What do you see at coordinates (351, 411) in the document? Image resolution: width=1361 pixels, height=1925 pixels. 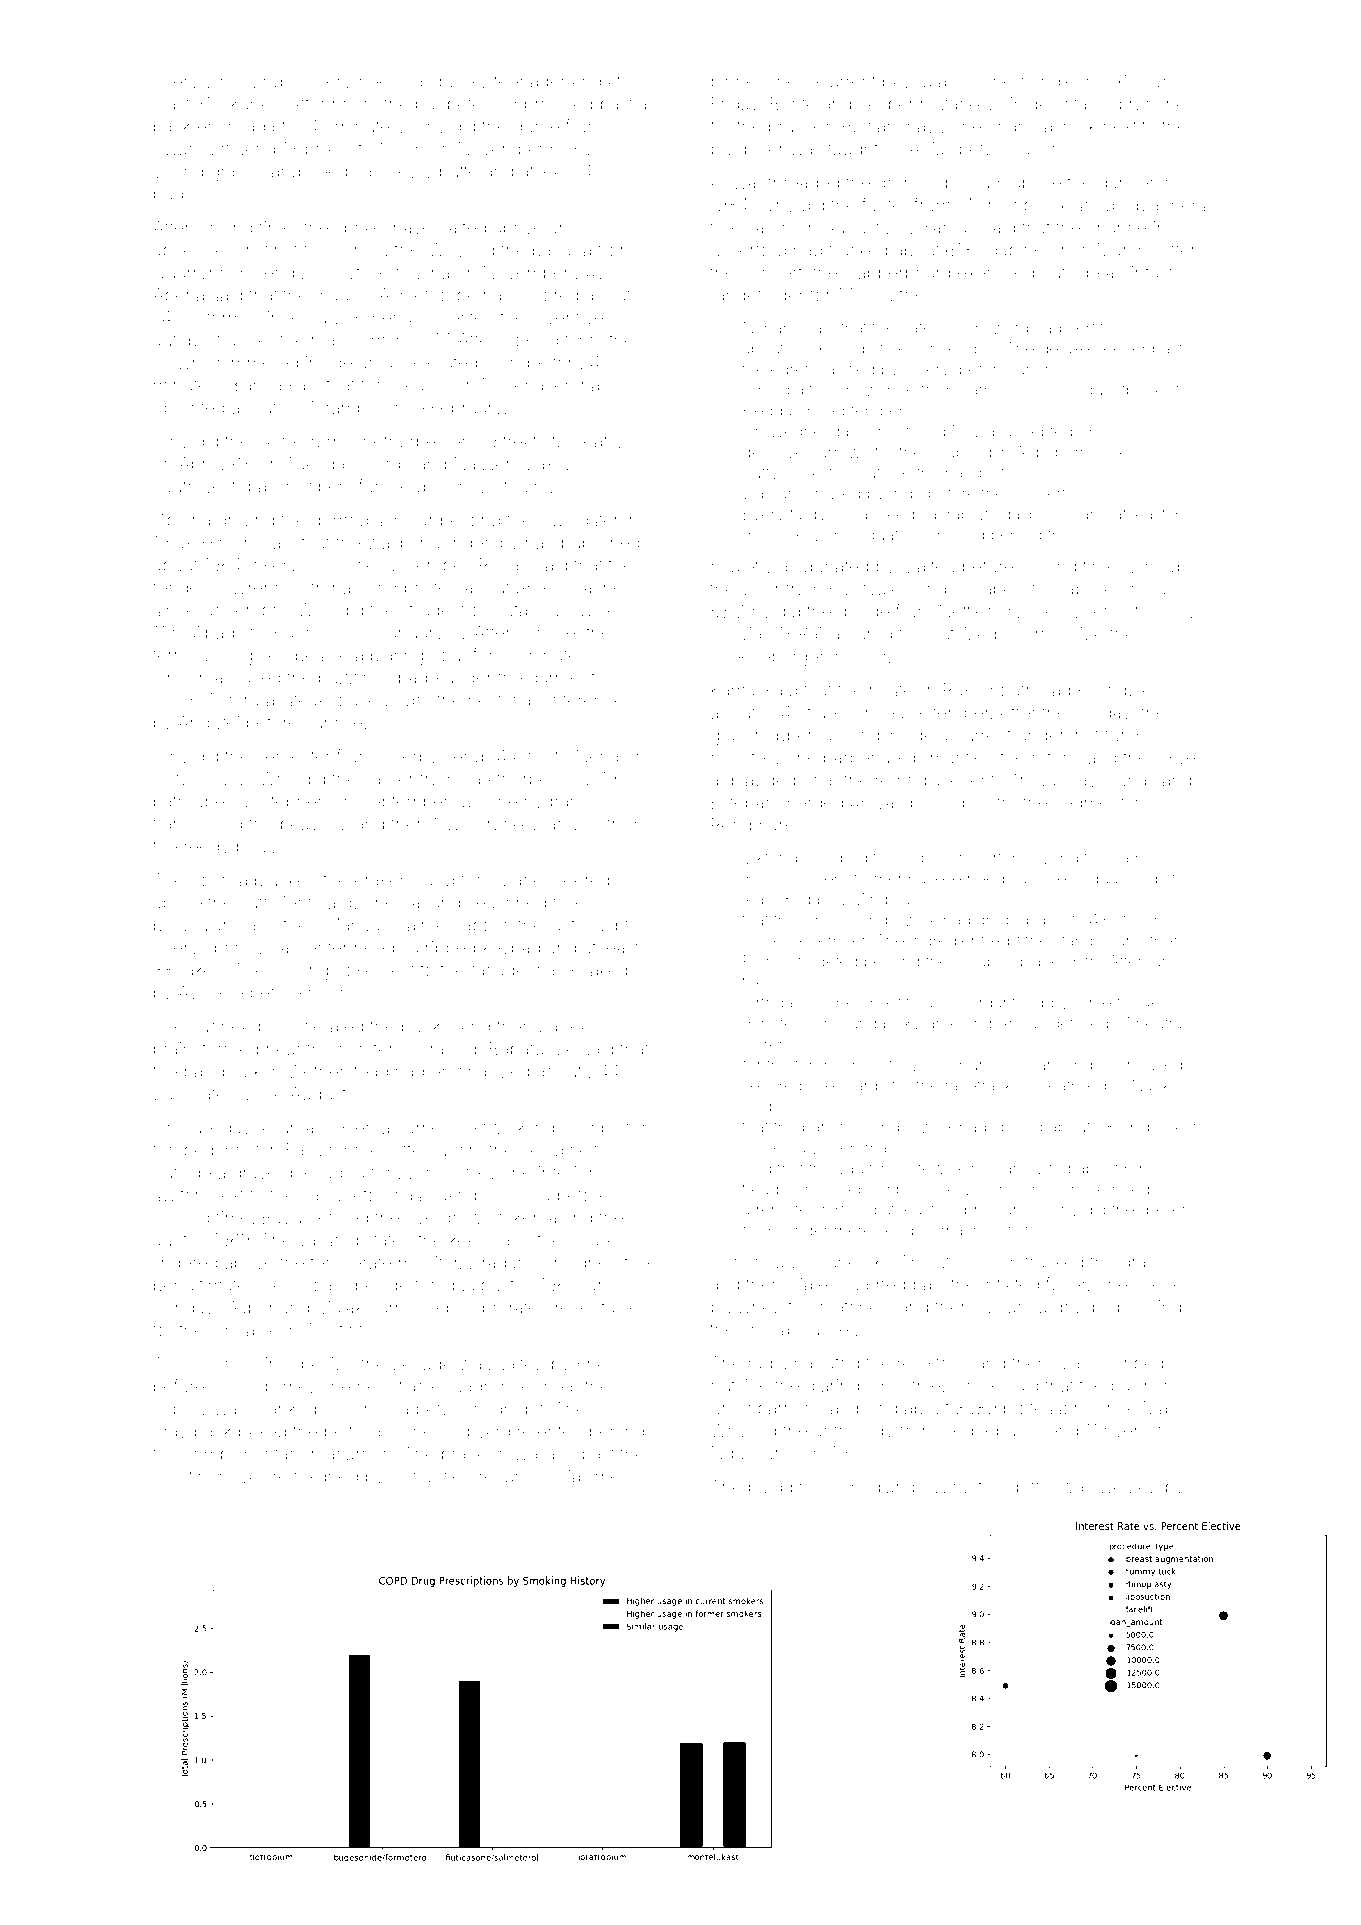 I see `ramps` at bounding box center [351, 411].
